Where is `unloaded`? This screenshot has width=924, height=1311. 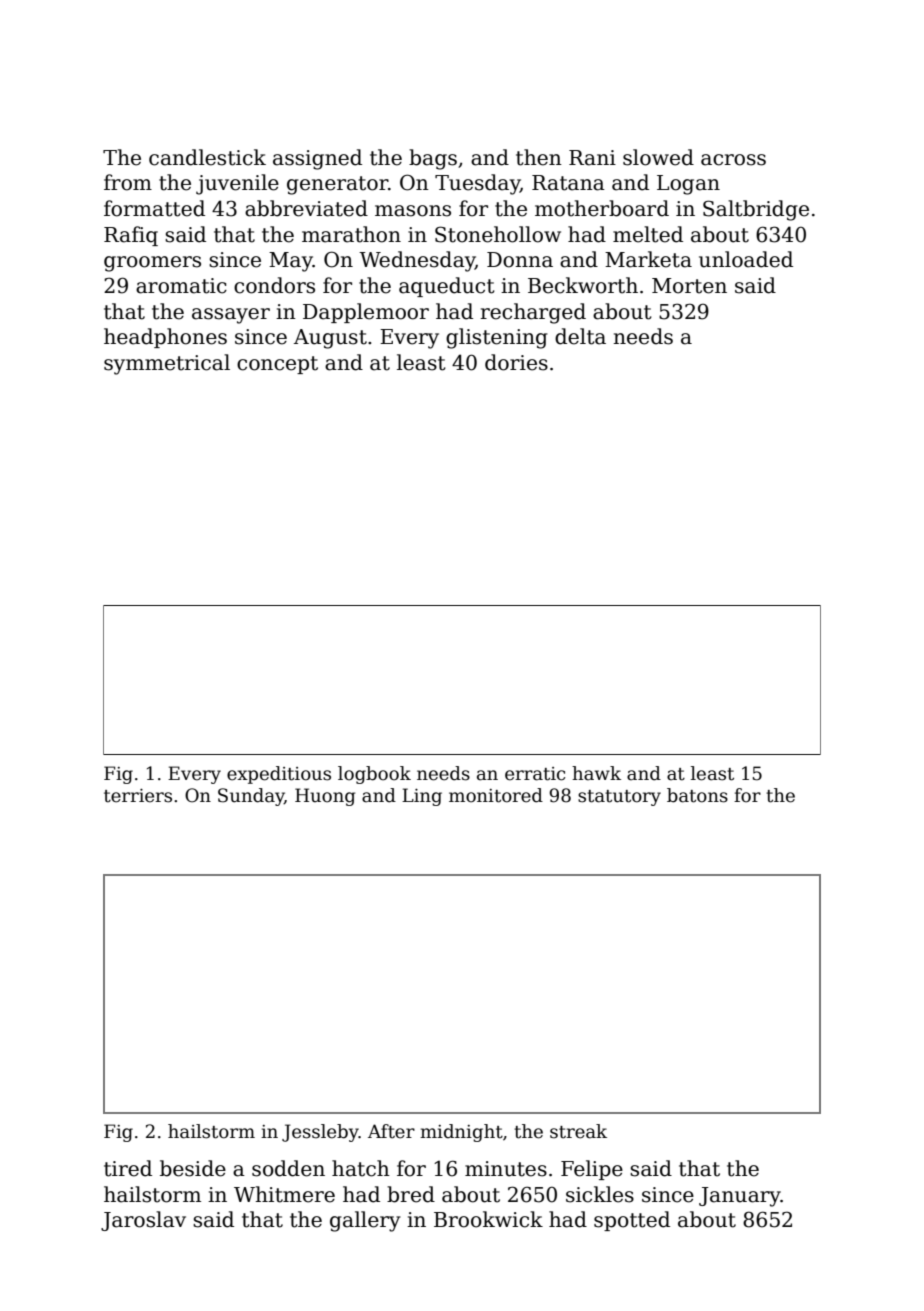
unloaded is located at coordinates (746, 259).
